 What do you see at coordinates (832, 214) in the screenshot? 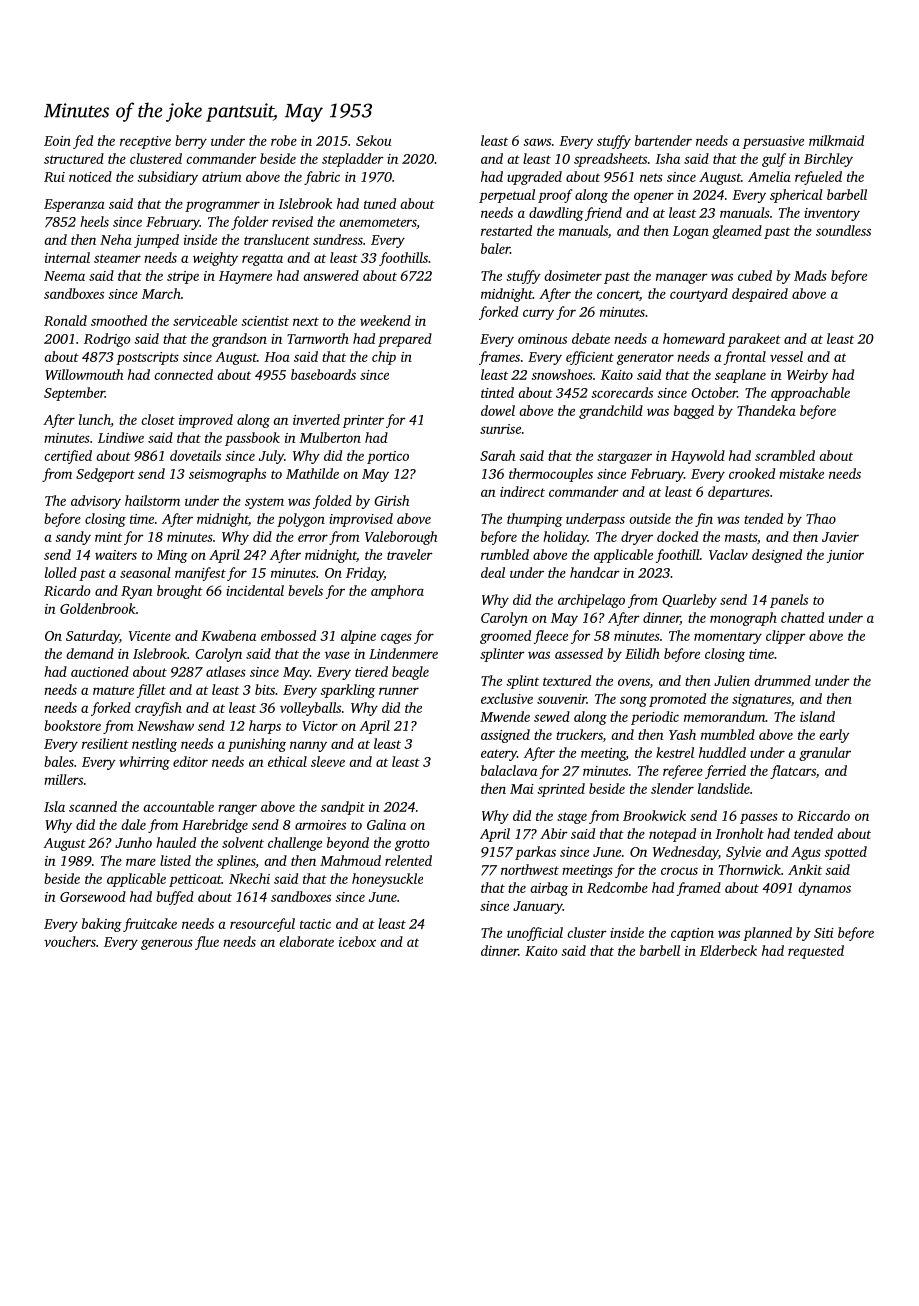
I see `inventory` at bounding box center [832, 214].
